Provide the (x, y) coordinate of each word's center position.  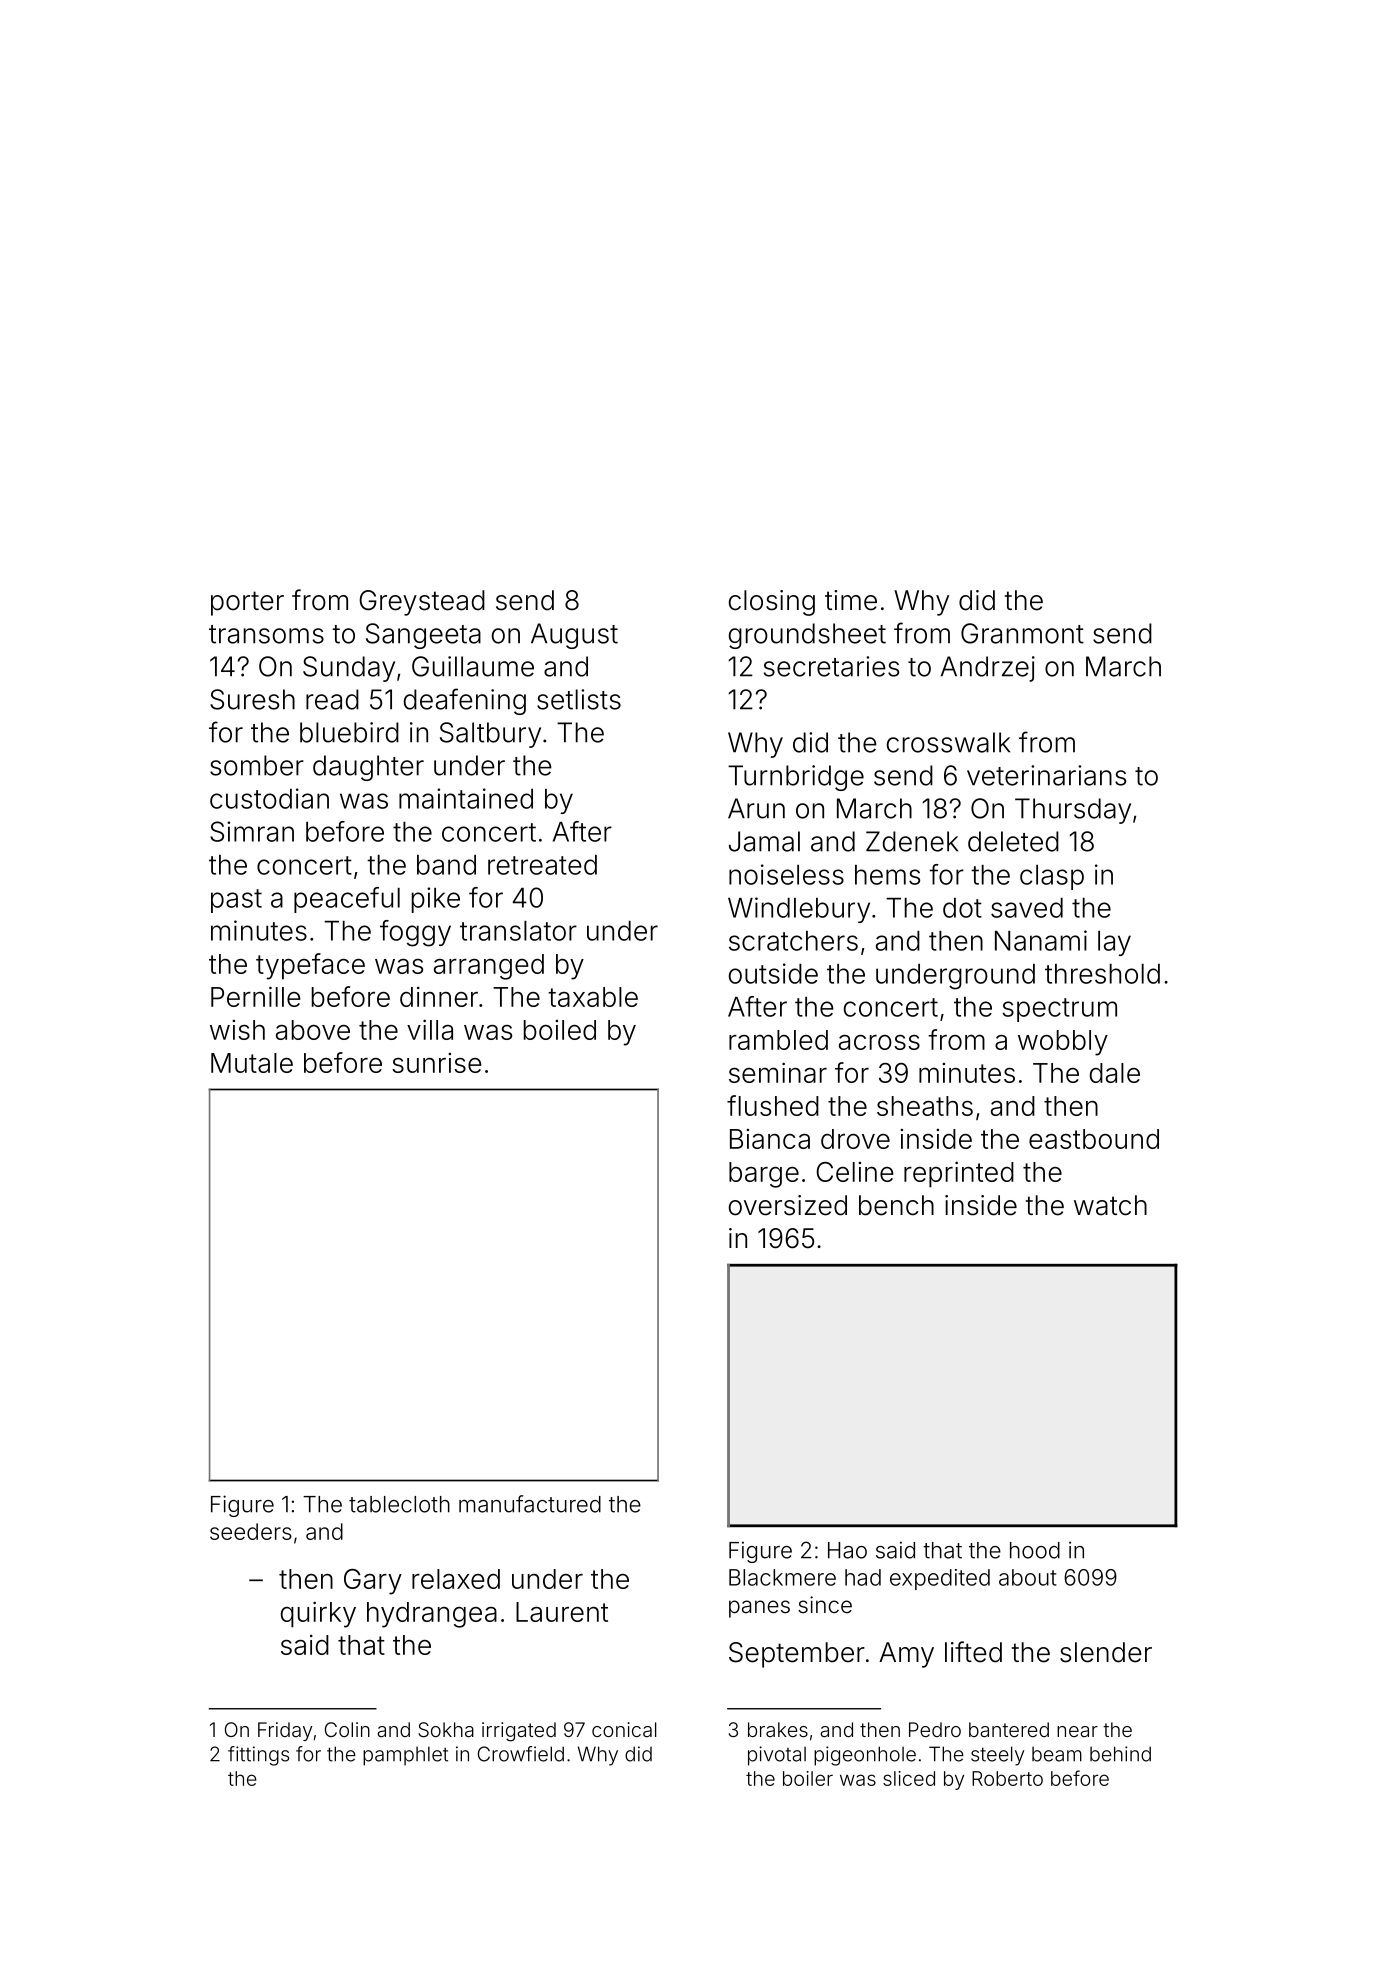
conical (624, 1729)
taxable (593, 997)
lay (1114, 943)
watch (1110, 1205)
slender (1106, 1652)
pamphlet (405, 1756)
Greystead (422, 603)
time (851, 600)
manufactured (530, 1504)
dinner (439, 997)
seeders (251, 1531)
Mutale (252, 1063)
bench (896, 1205)
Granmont (1022, 633)
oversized (788, 1205)
